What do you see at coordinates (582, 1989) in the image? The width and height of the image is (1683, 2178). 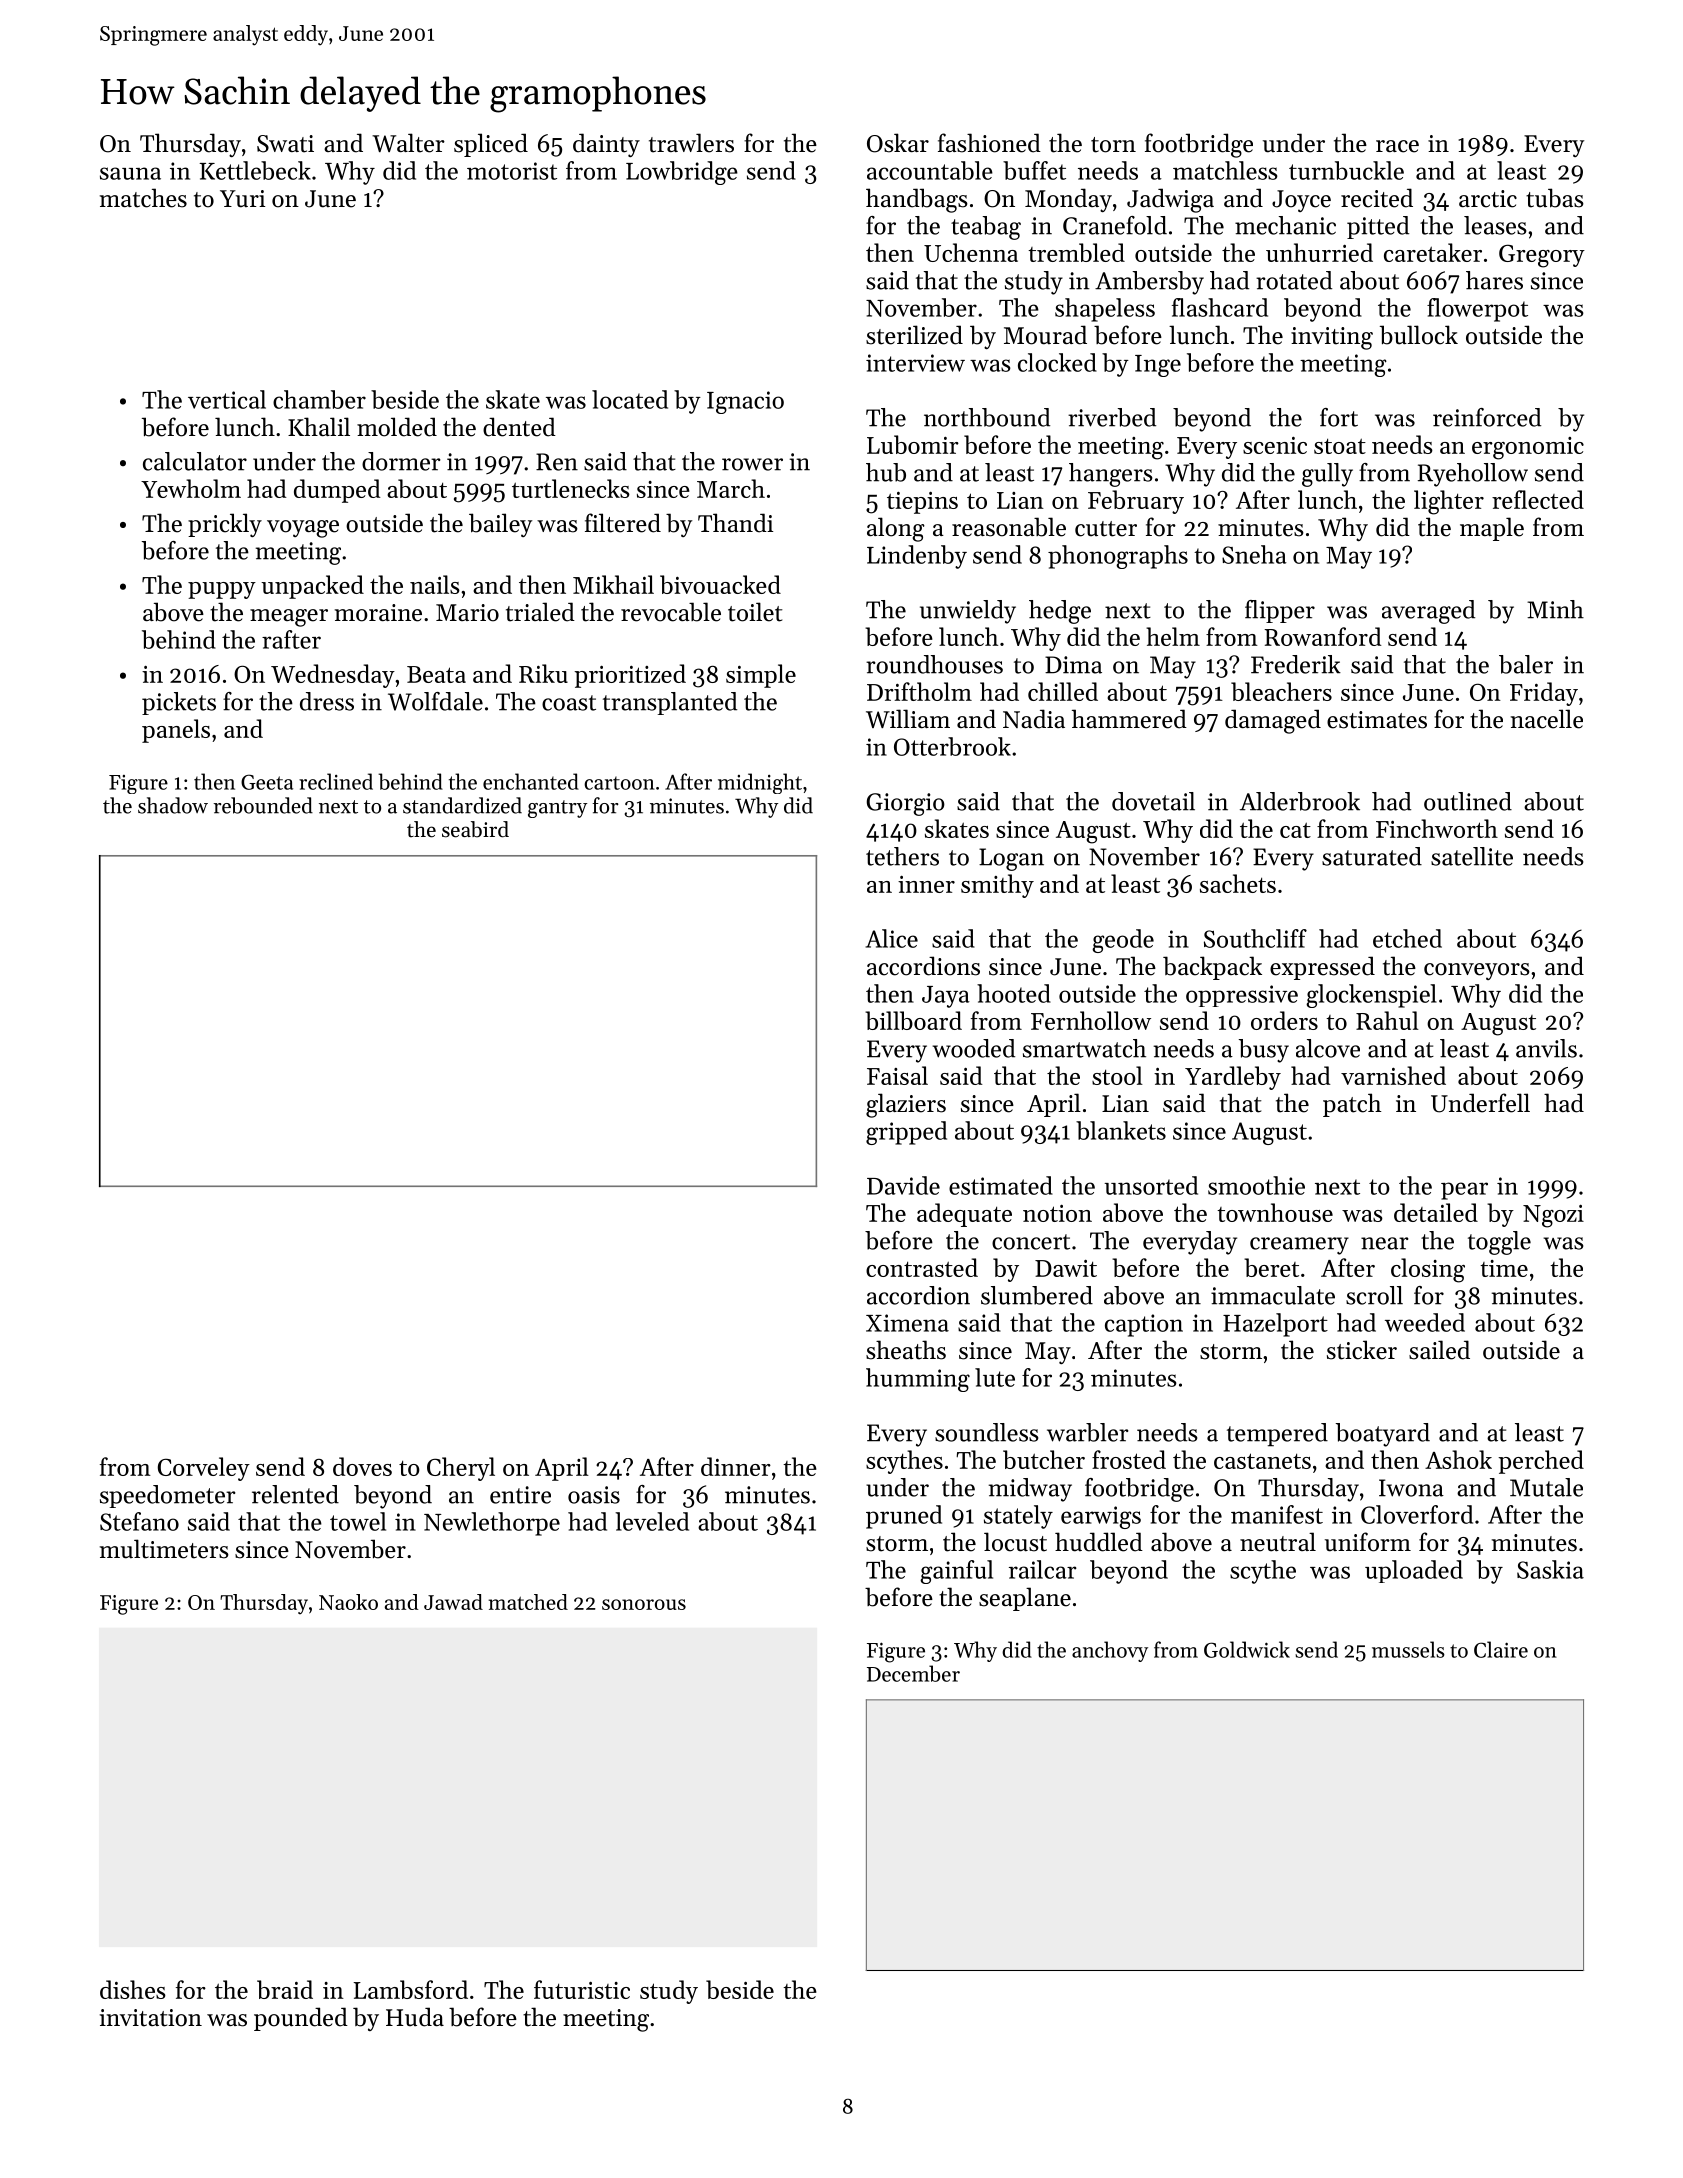 I see `futuristic` at bounding box center [582, 1989].
